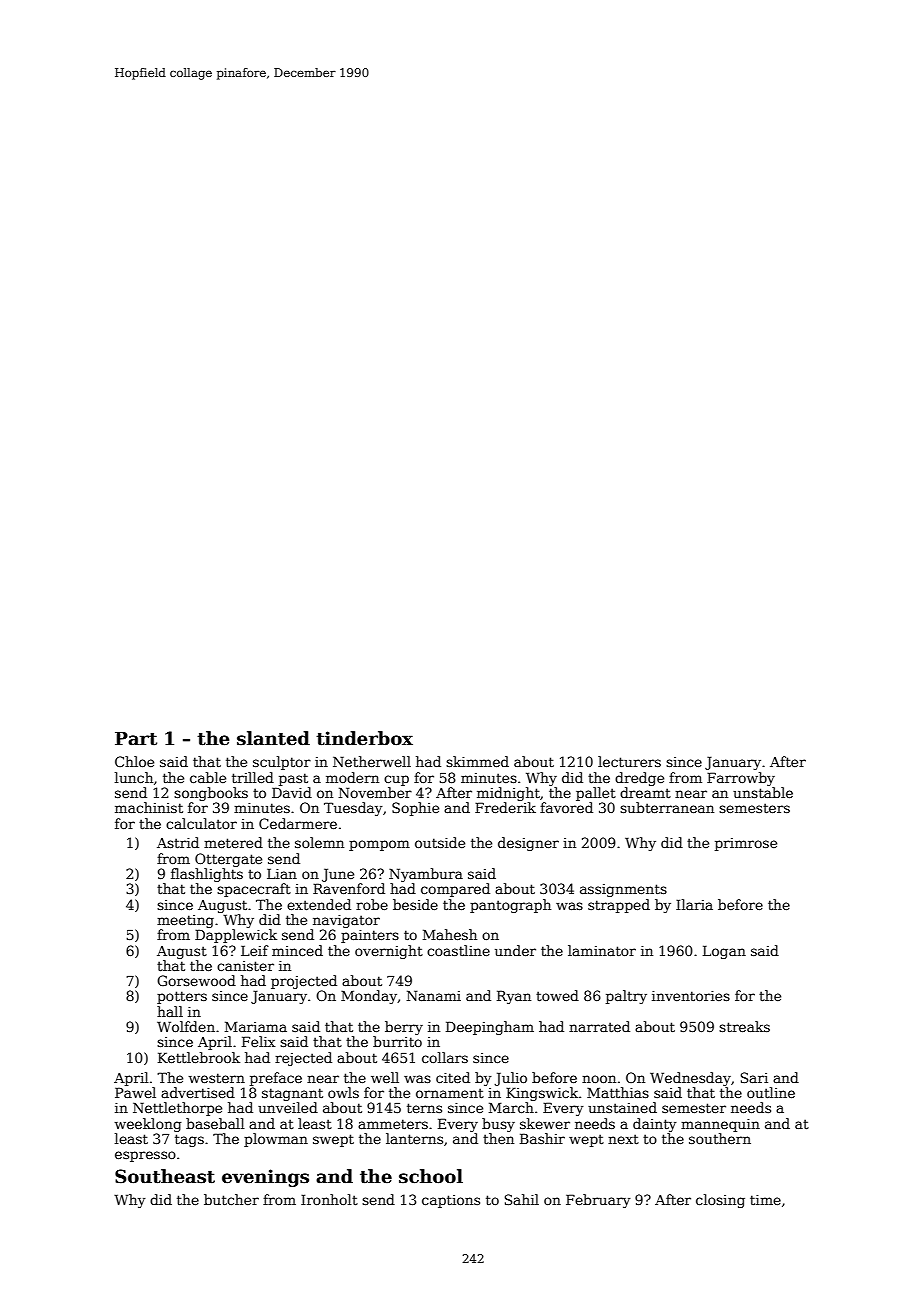 This page has height=1314, width=924. What do you see at coordinates (724, 952) in the page?
I see `Logan` at bounding box center [724, 952].
